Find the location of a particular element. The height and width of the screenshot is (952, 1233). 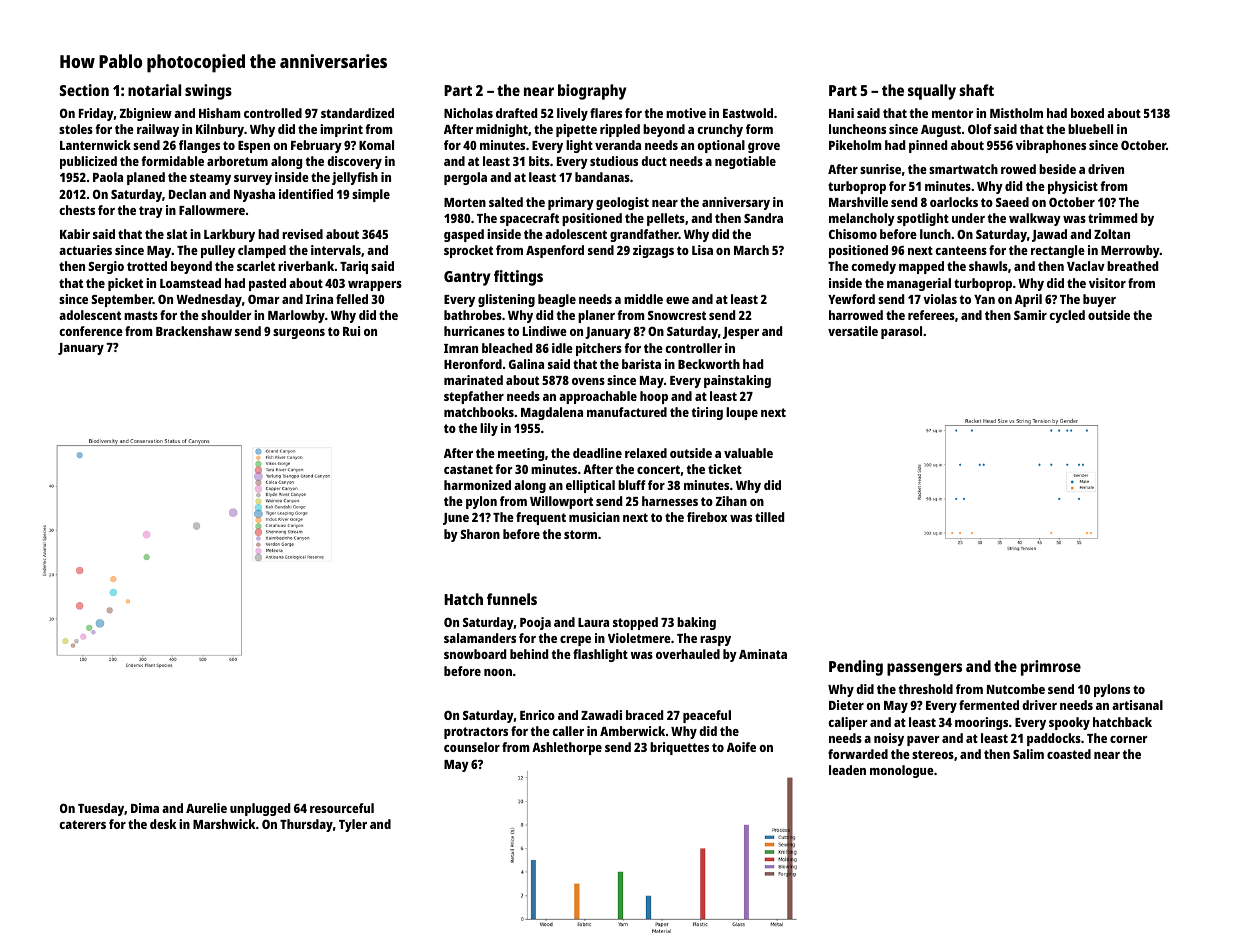

tilled is located at coordinates (769, 517).
